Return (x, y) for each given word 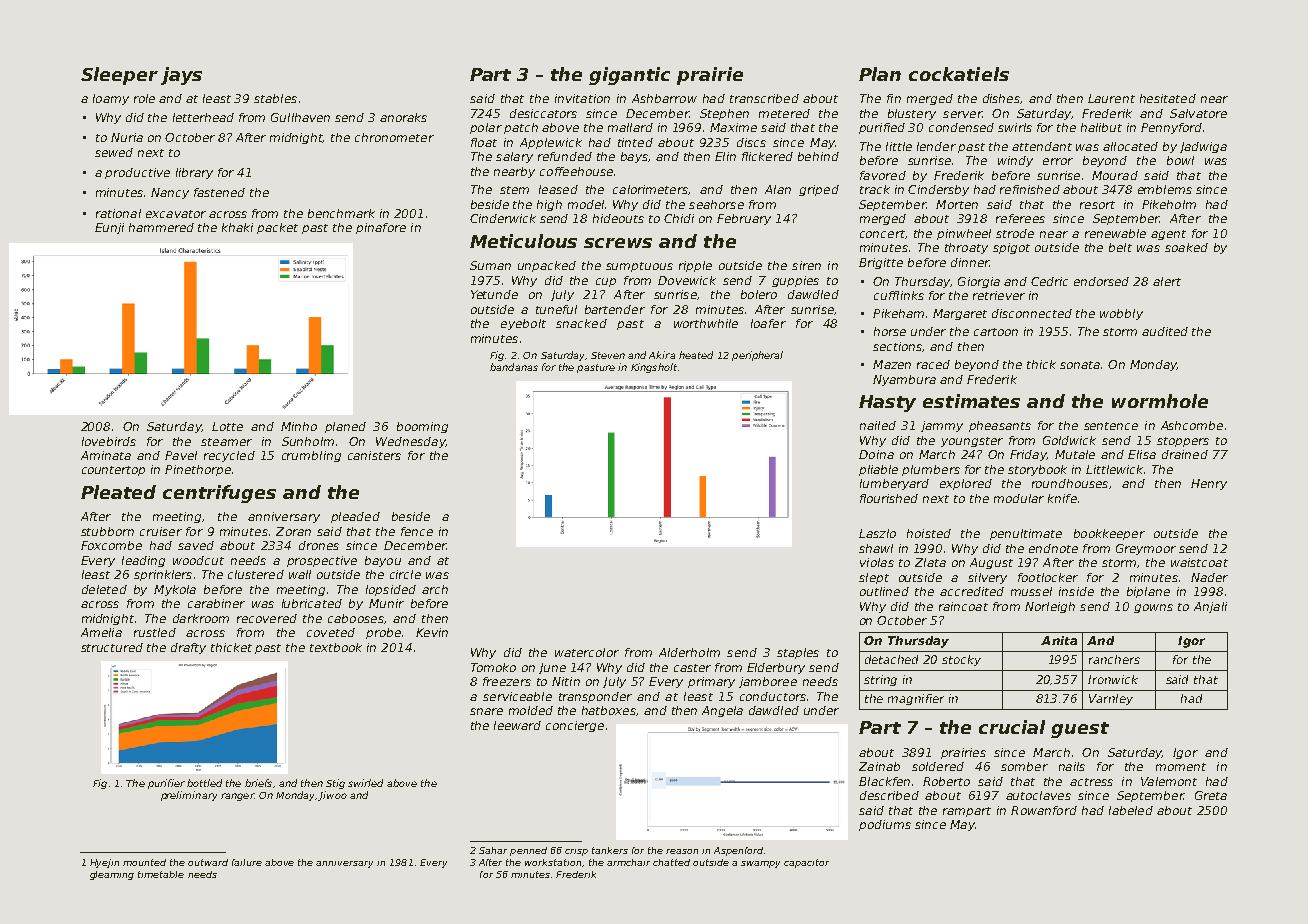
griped (819, 190)
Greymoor (1146, 549)
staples (798, 653)
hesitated (1168, 98)
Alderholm (689, 652)
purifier (166, 784)
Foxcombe (111, 545)
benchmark (341, 213)
